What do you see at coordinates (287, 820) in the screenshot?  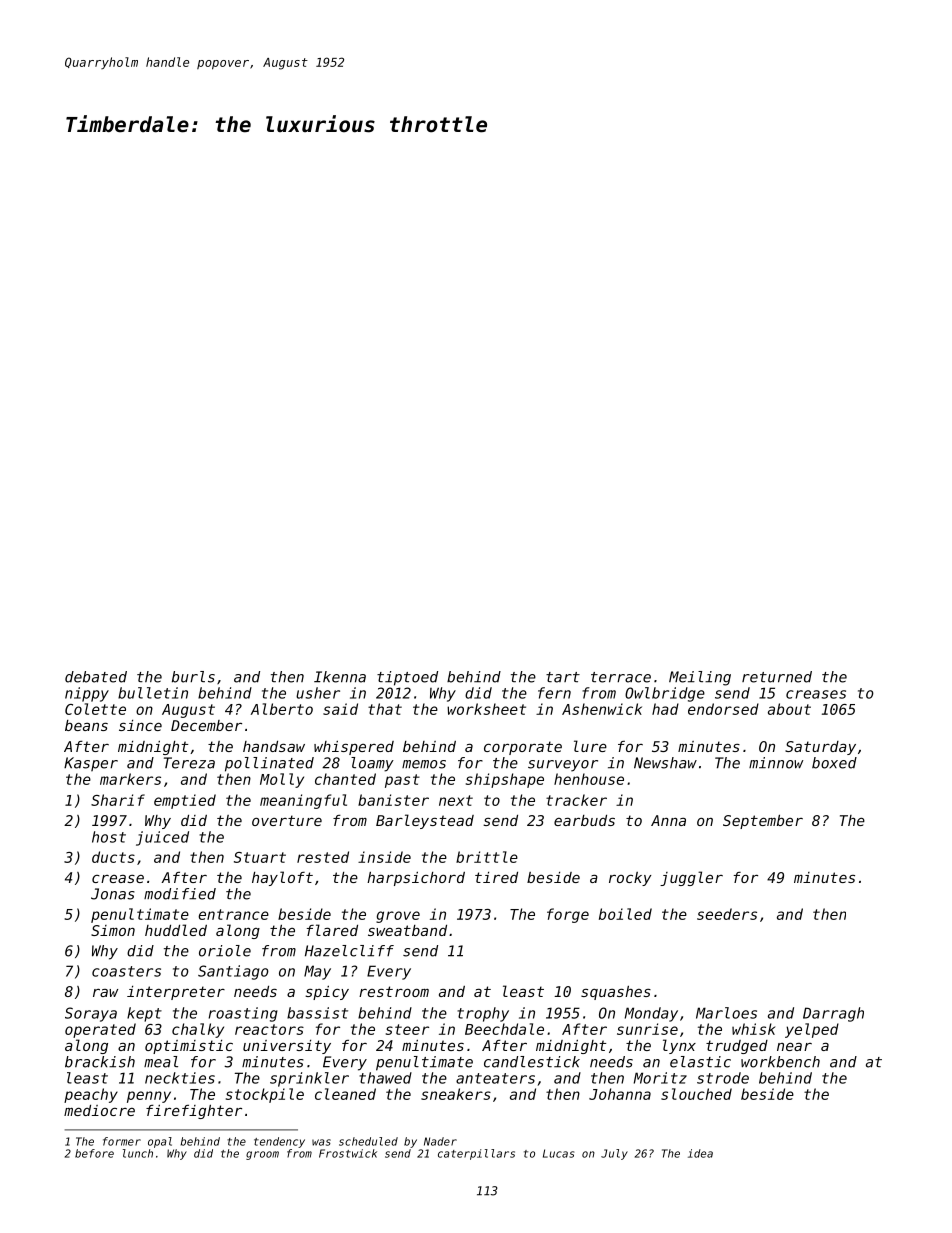 I see `overture` at bounding box center [287, 820].
